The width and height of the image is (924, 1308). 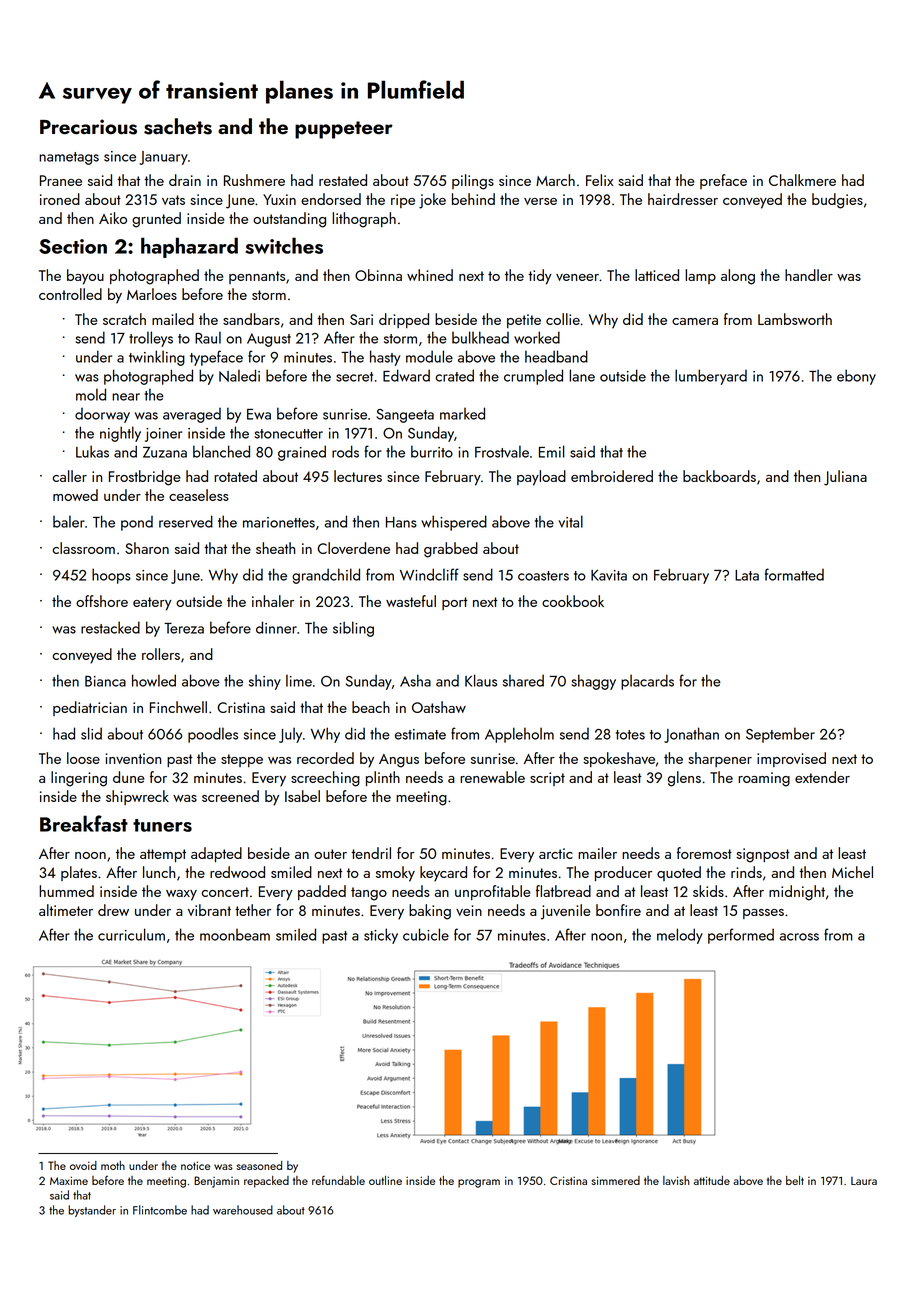 What do you see at coordinates (747, 575) in the image?
I see `Lata` at bounding box center [747, 575].
